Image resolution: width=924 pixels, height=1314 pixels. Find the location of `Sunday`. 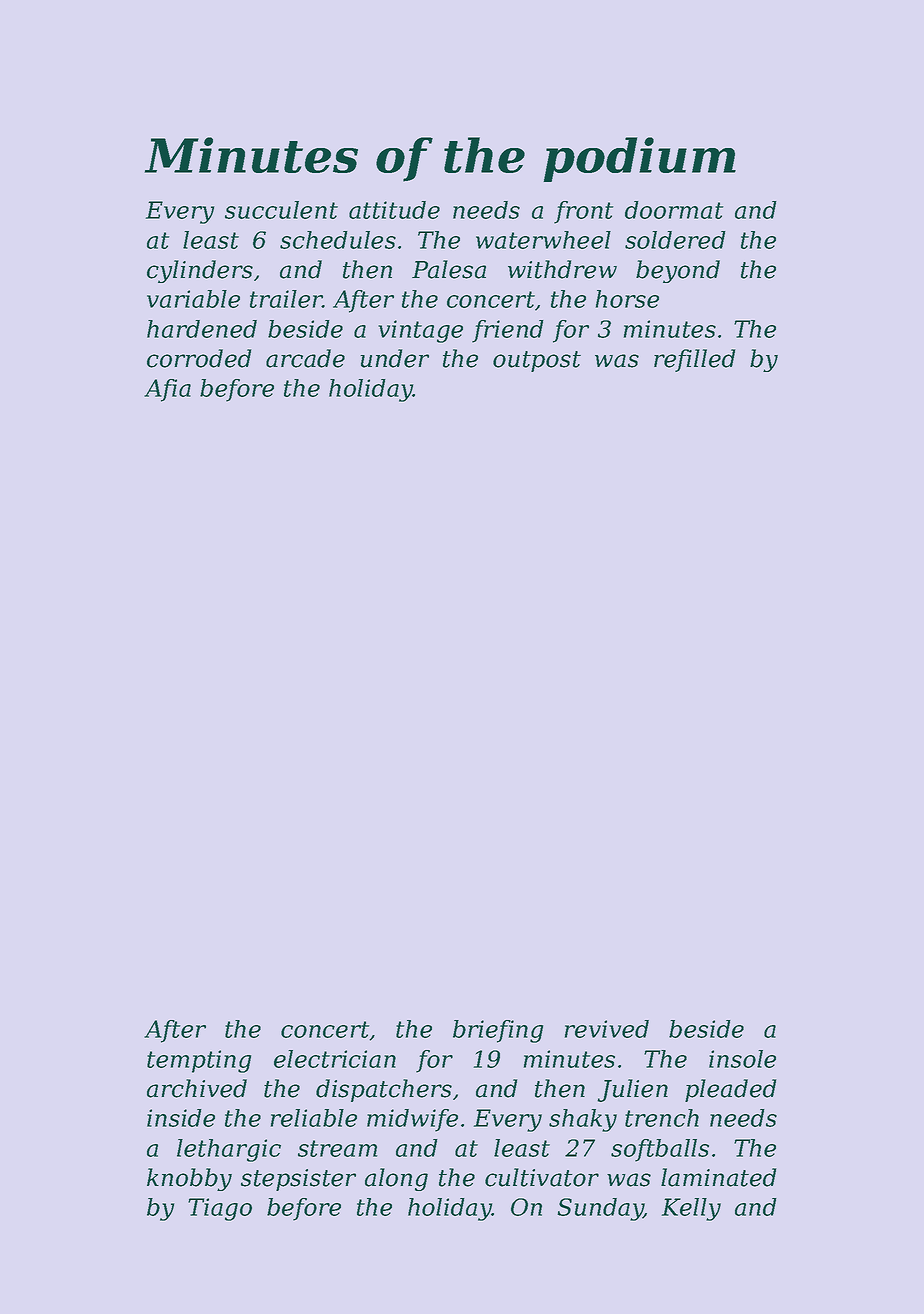

Sunday is located at coordinates (601, 1209).
